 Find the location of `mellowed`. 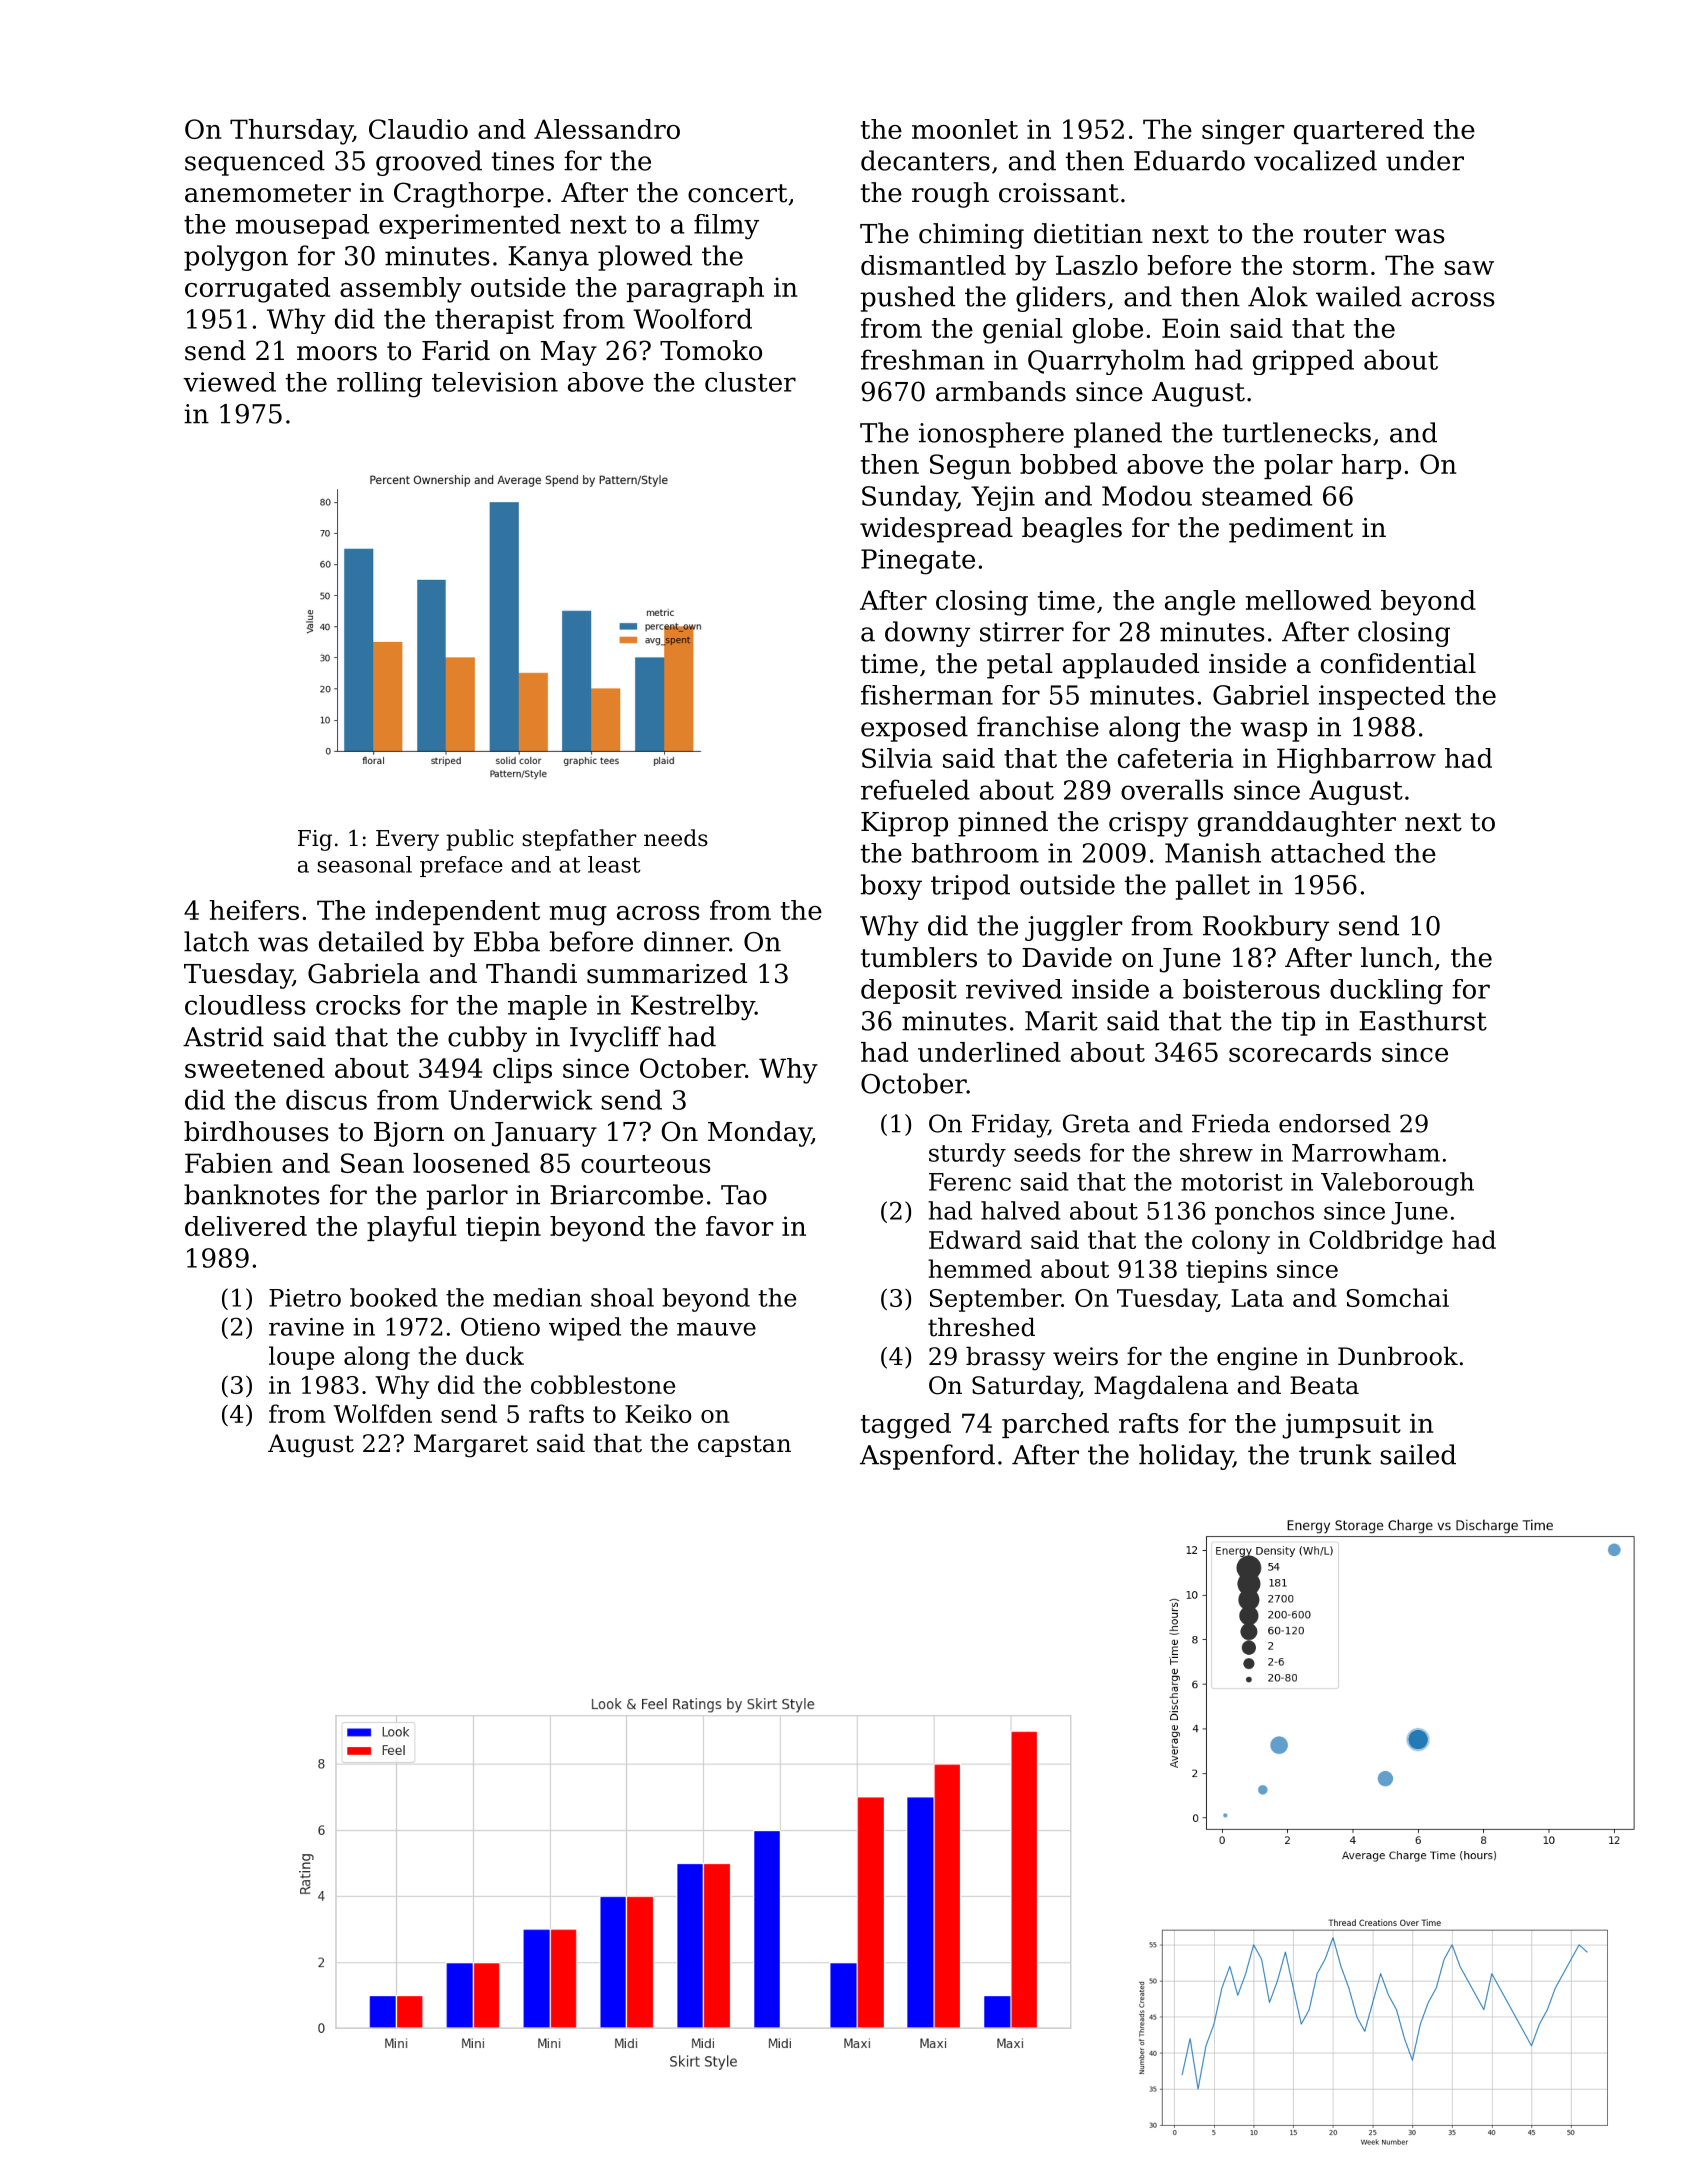

mellowed is located at coordinates (1308, 600).
